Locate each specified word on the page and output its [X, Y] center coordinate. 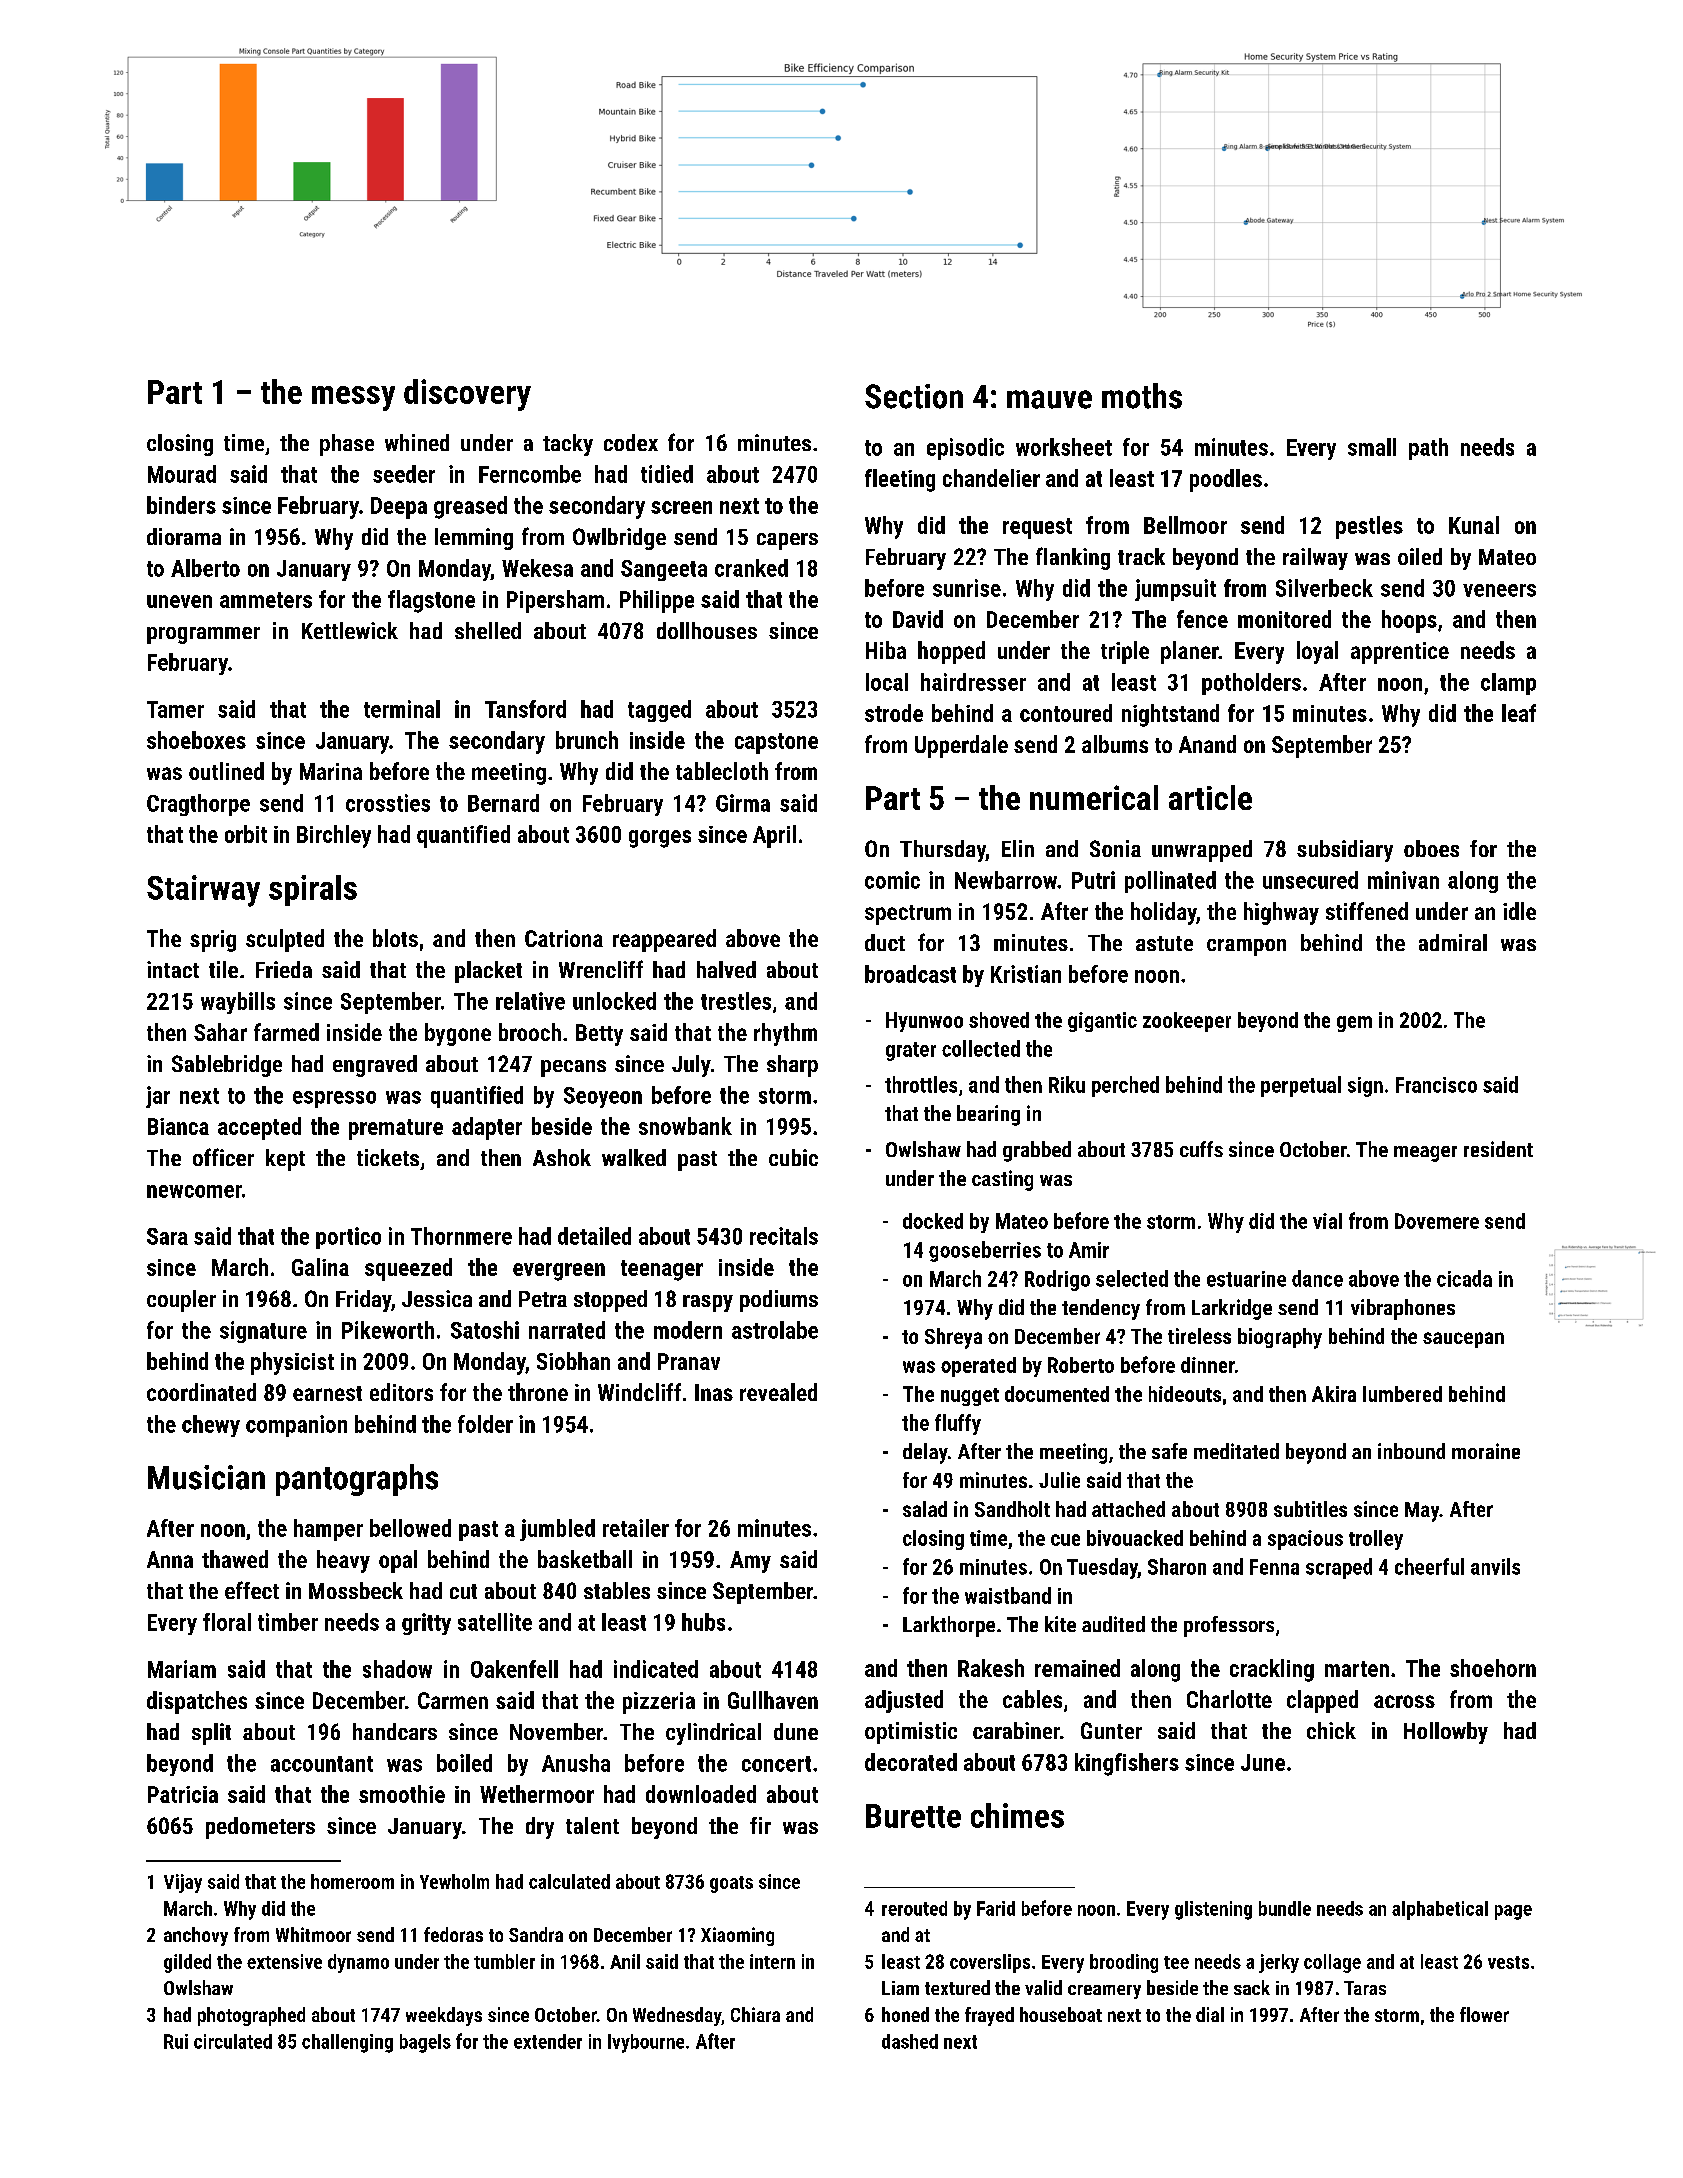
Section [914, 396]
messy [353, 398]
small [1372, 447]
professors [1229, 1626]
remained [1077, 1668]
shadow [397, 1669]
